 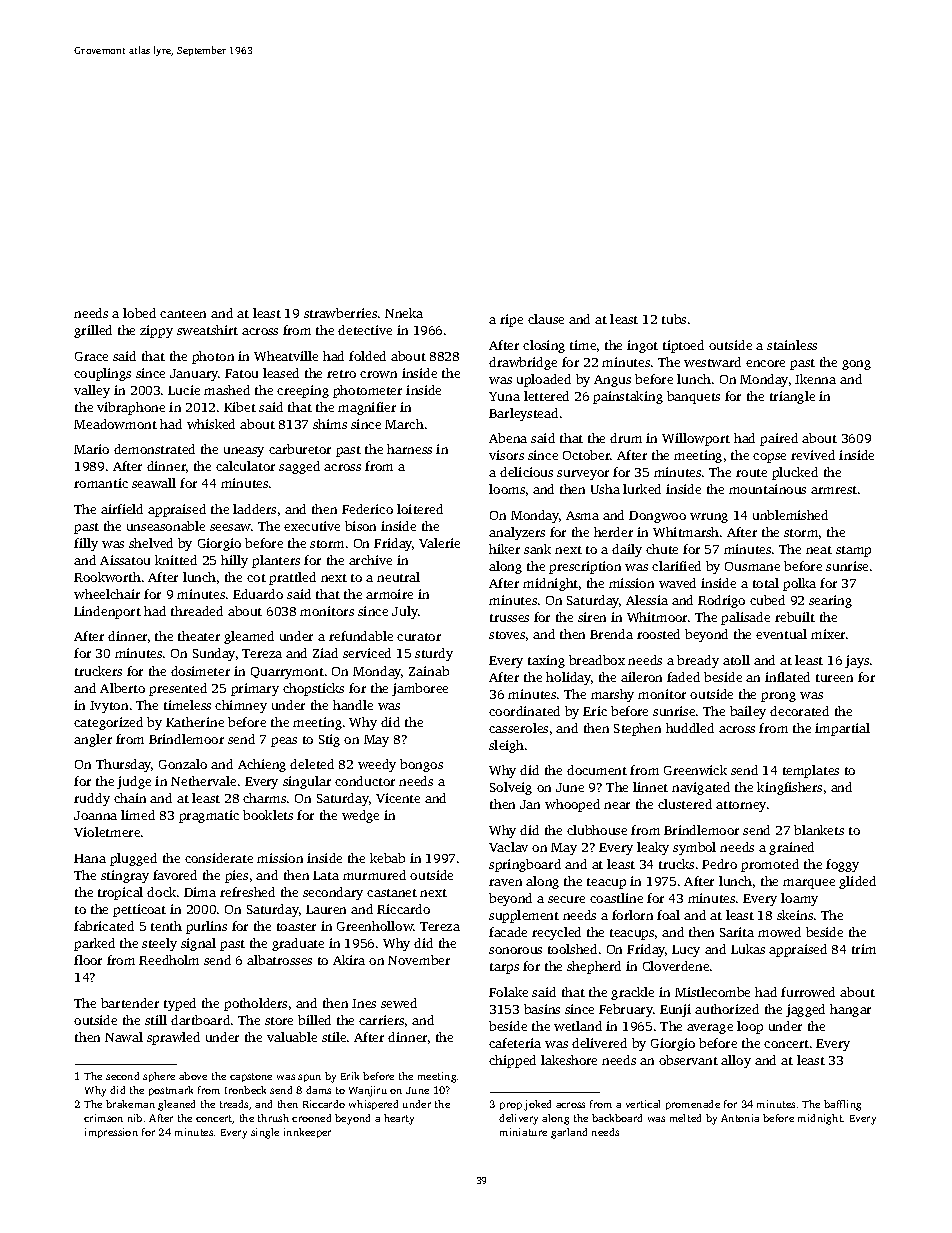 What do you see at coordinates (139, 313) in the screenshot?
I see `lobed` at bounding box center [139, 313].
